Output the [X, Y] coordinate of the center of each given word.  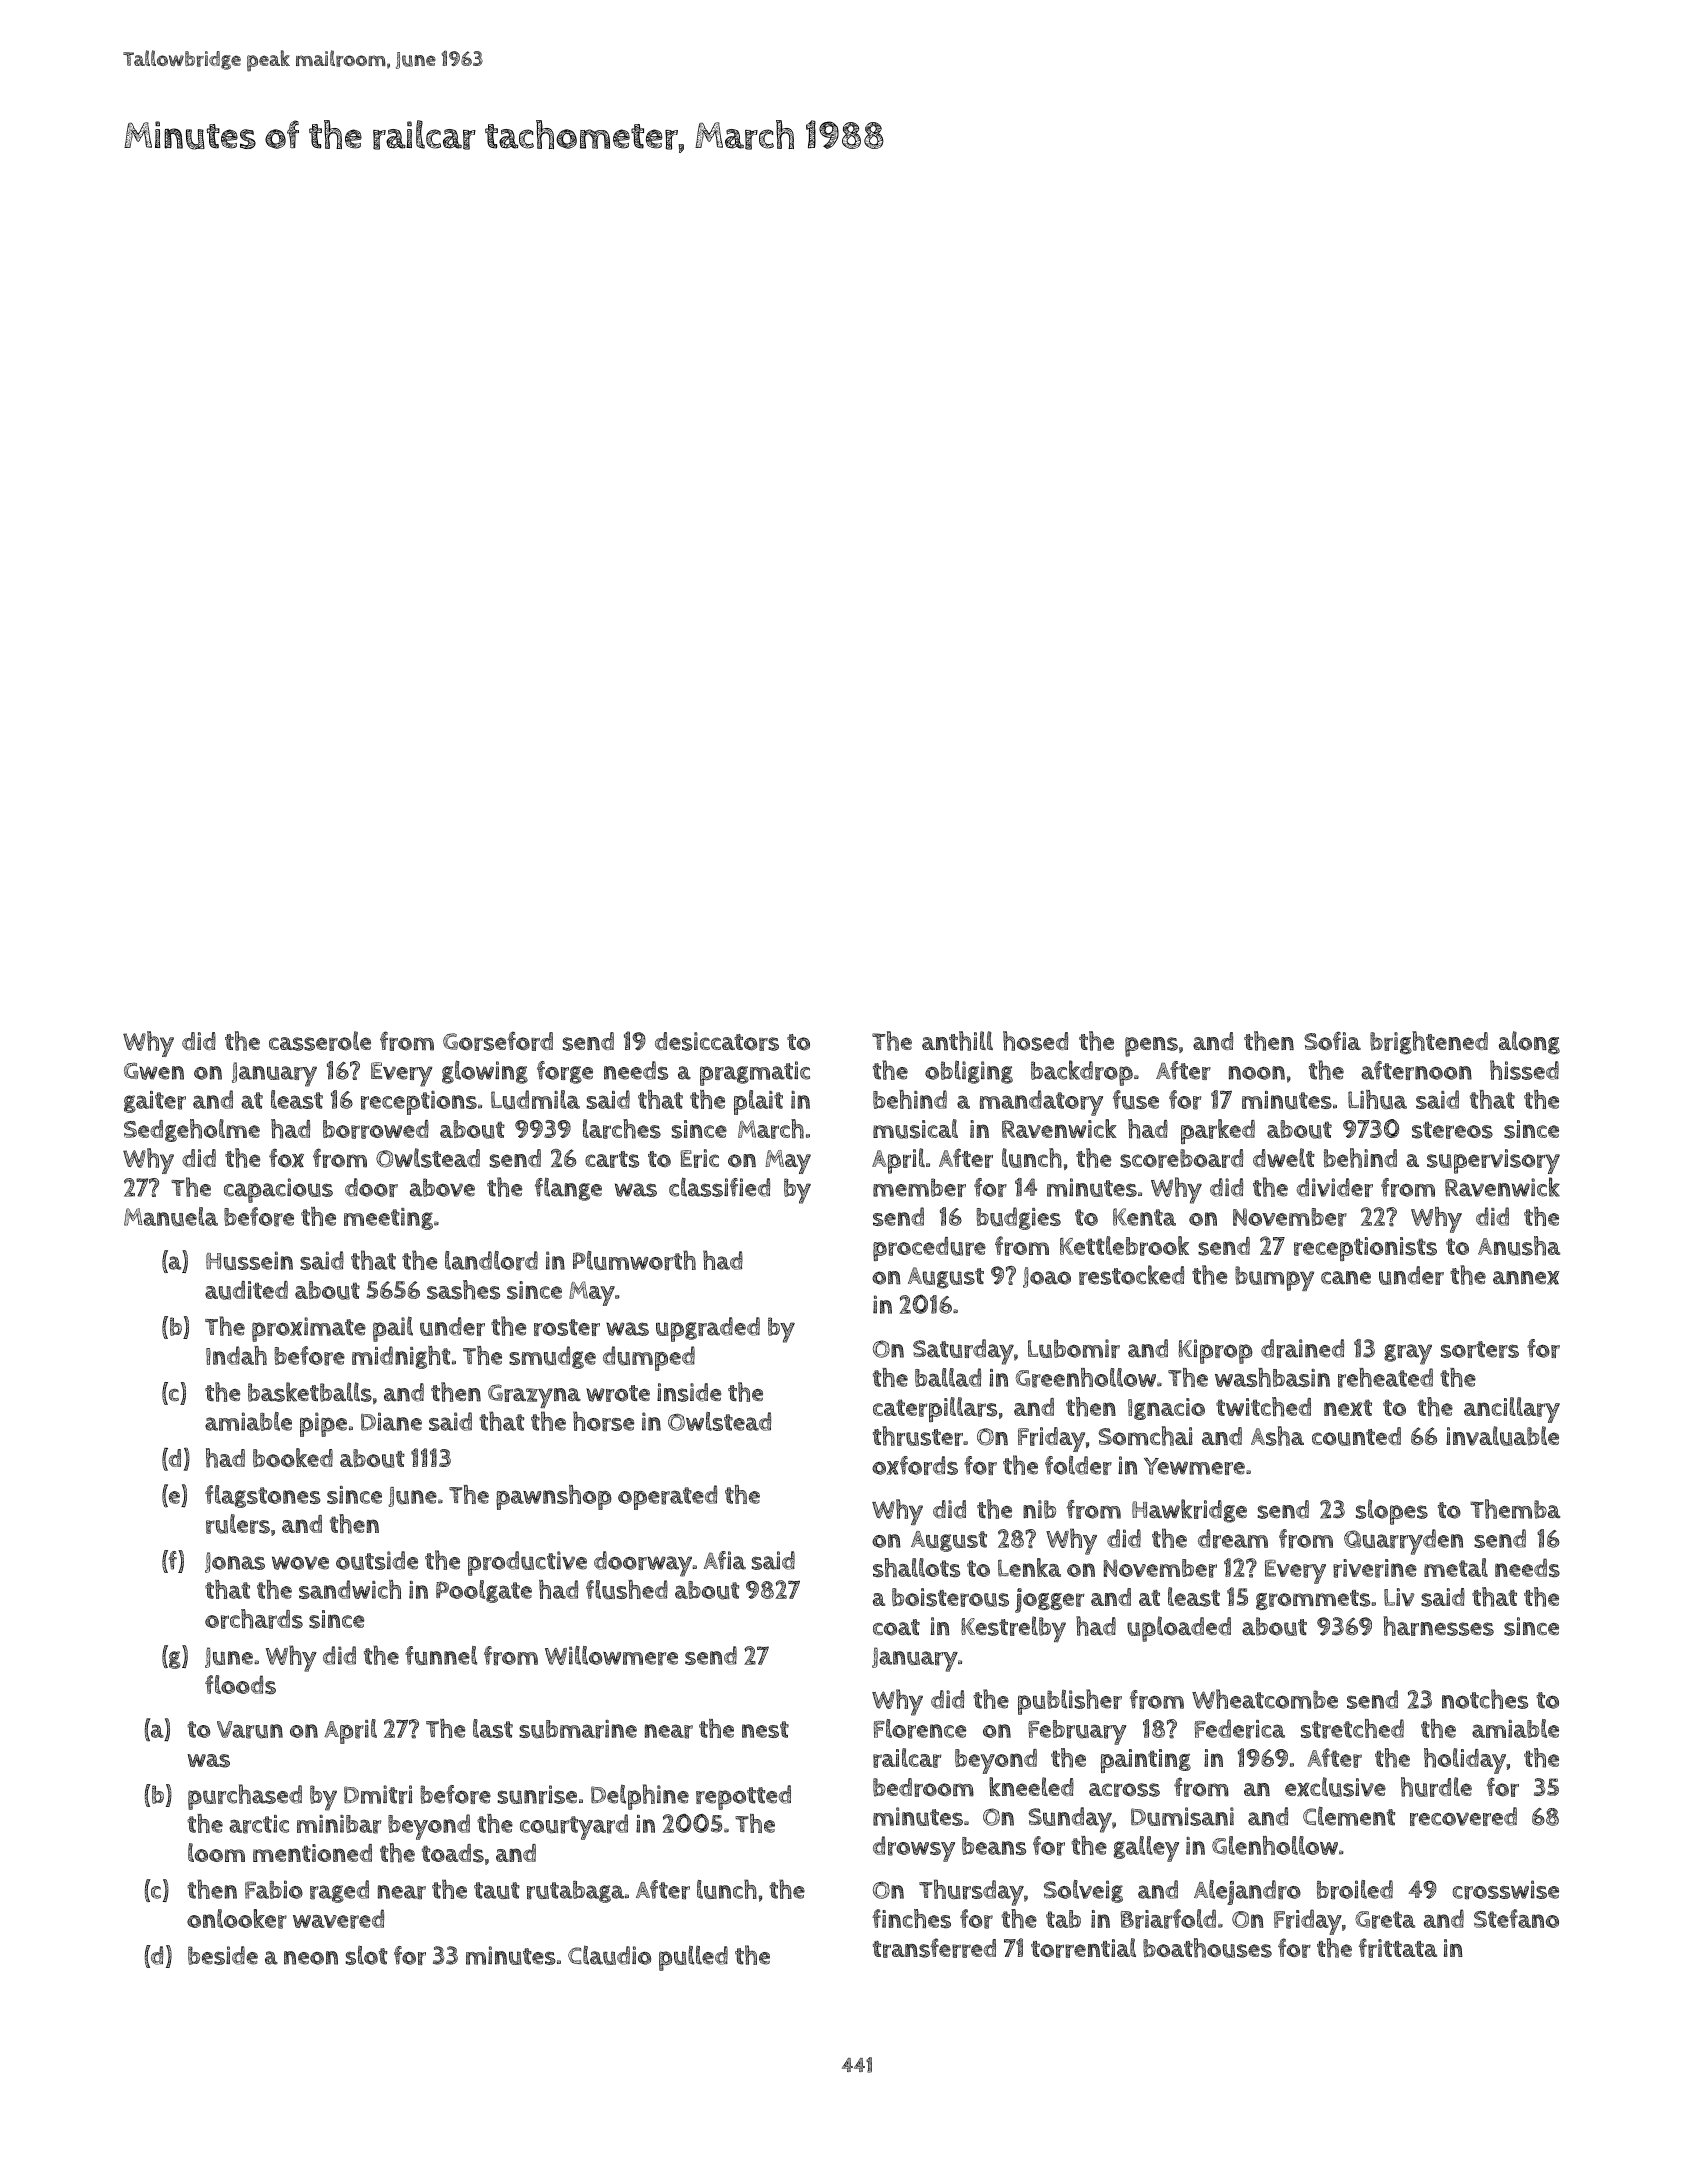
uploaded [1179, 1629]
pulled [693, 1958]
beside [223, 1955]
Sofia [1332, 1041]
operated [667, 1497]
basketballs [310, 1392]
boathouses [1207, 1948]
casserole [320, 1041]
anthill [957, 1041]
